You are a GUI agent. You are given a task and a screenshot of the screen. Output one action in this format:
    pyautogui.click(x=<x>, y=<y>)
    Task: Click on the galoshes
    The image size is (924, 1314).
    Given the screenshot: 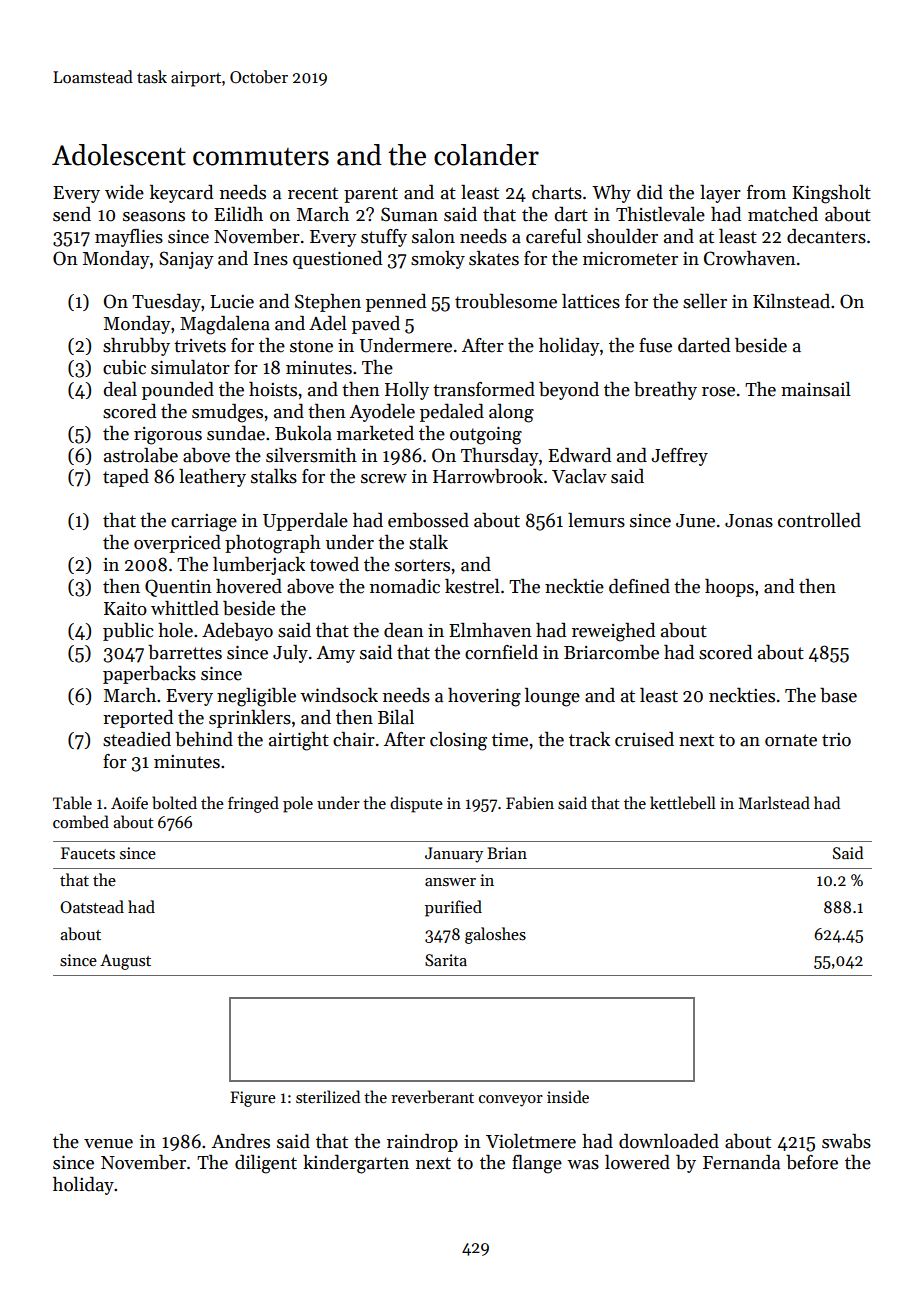 What is the action you would take?
    pyautogui.click(x=495, y=935)
